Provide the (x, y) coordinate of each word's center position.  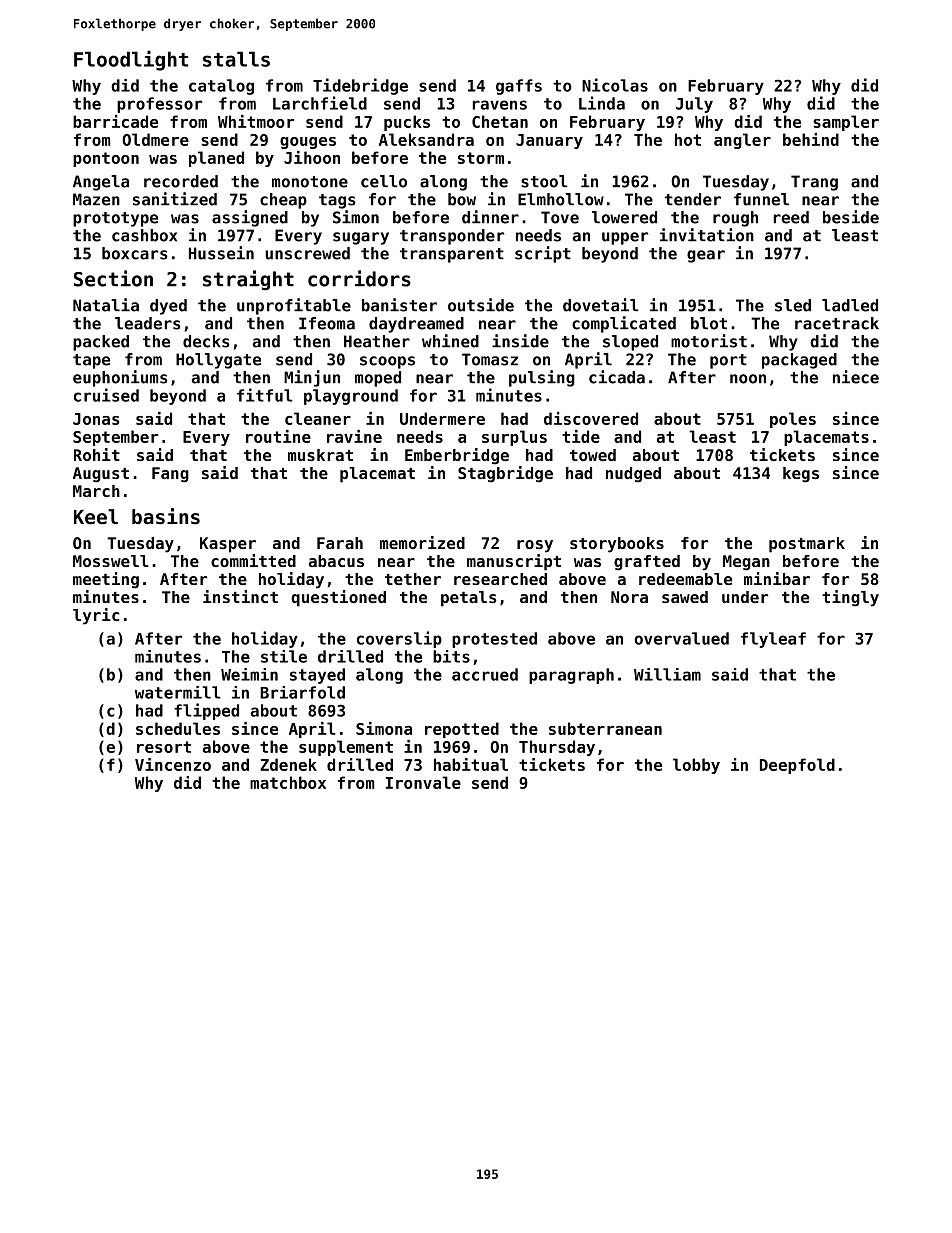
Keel (96, 517)
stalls (236, 59)
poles (793, 420)
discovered (591, 418)
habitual (471, 764)
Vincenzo (173, 764)
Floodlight (131, 60)
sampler (846, 123)
